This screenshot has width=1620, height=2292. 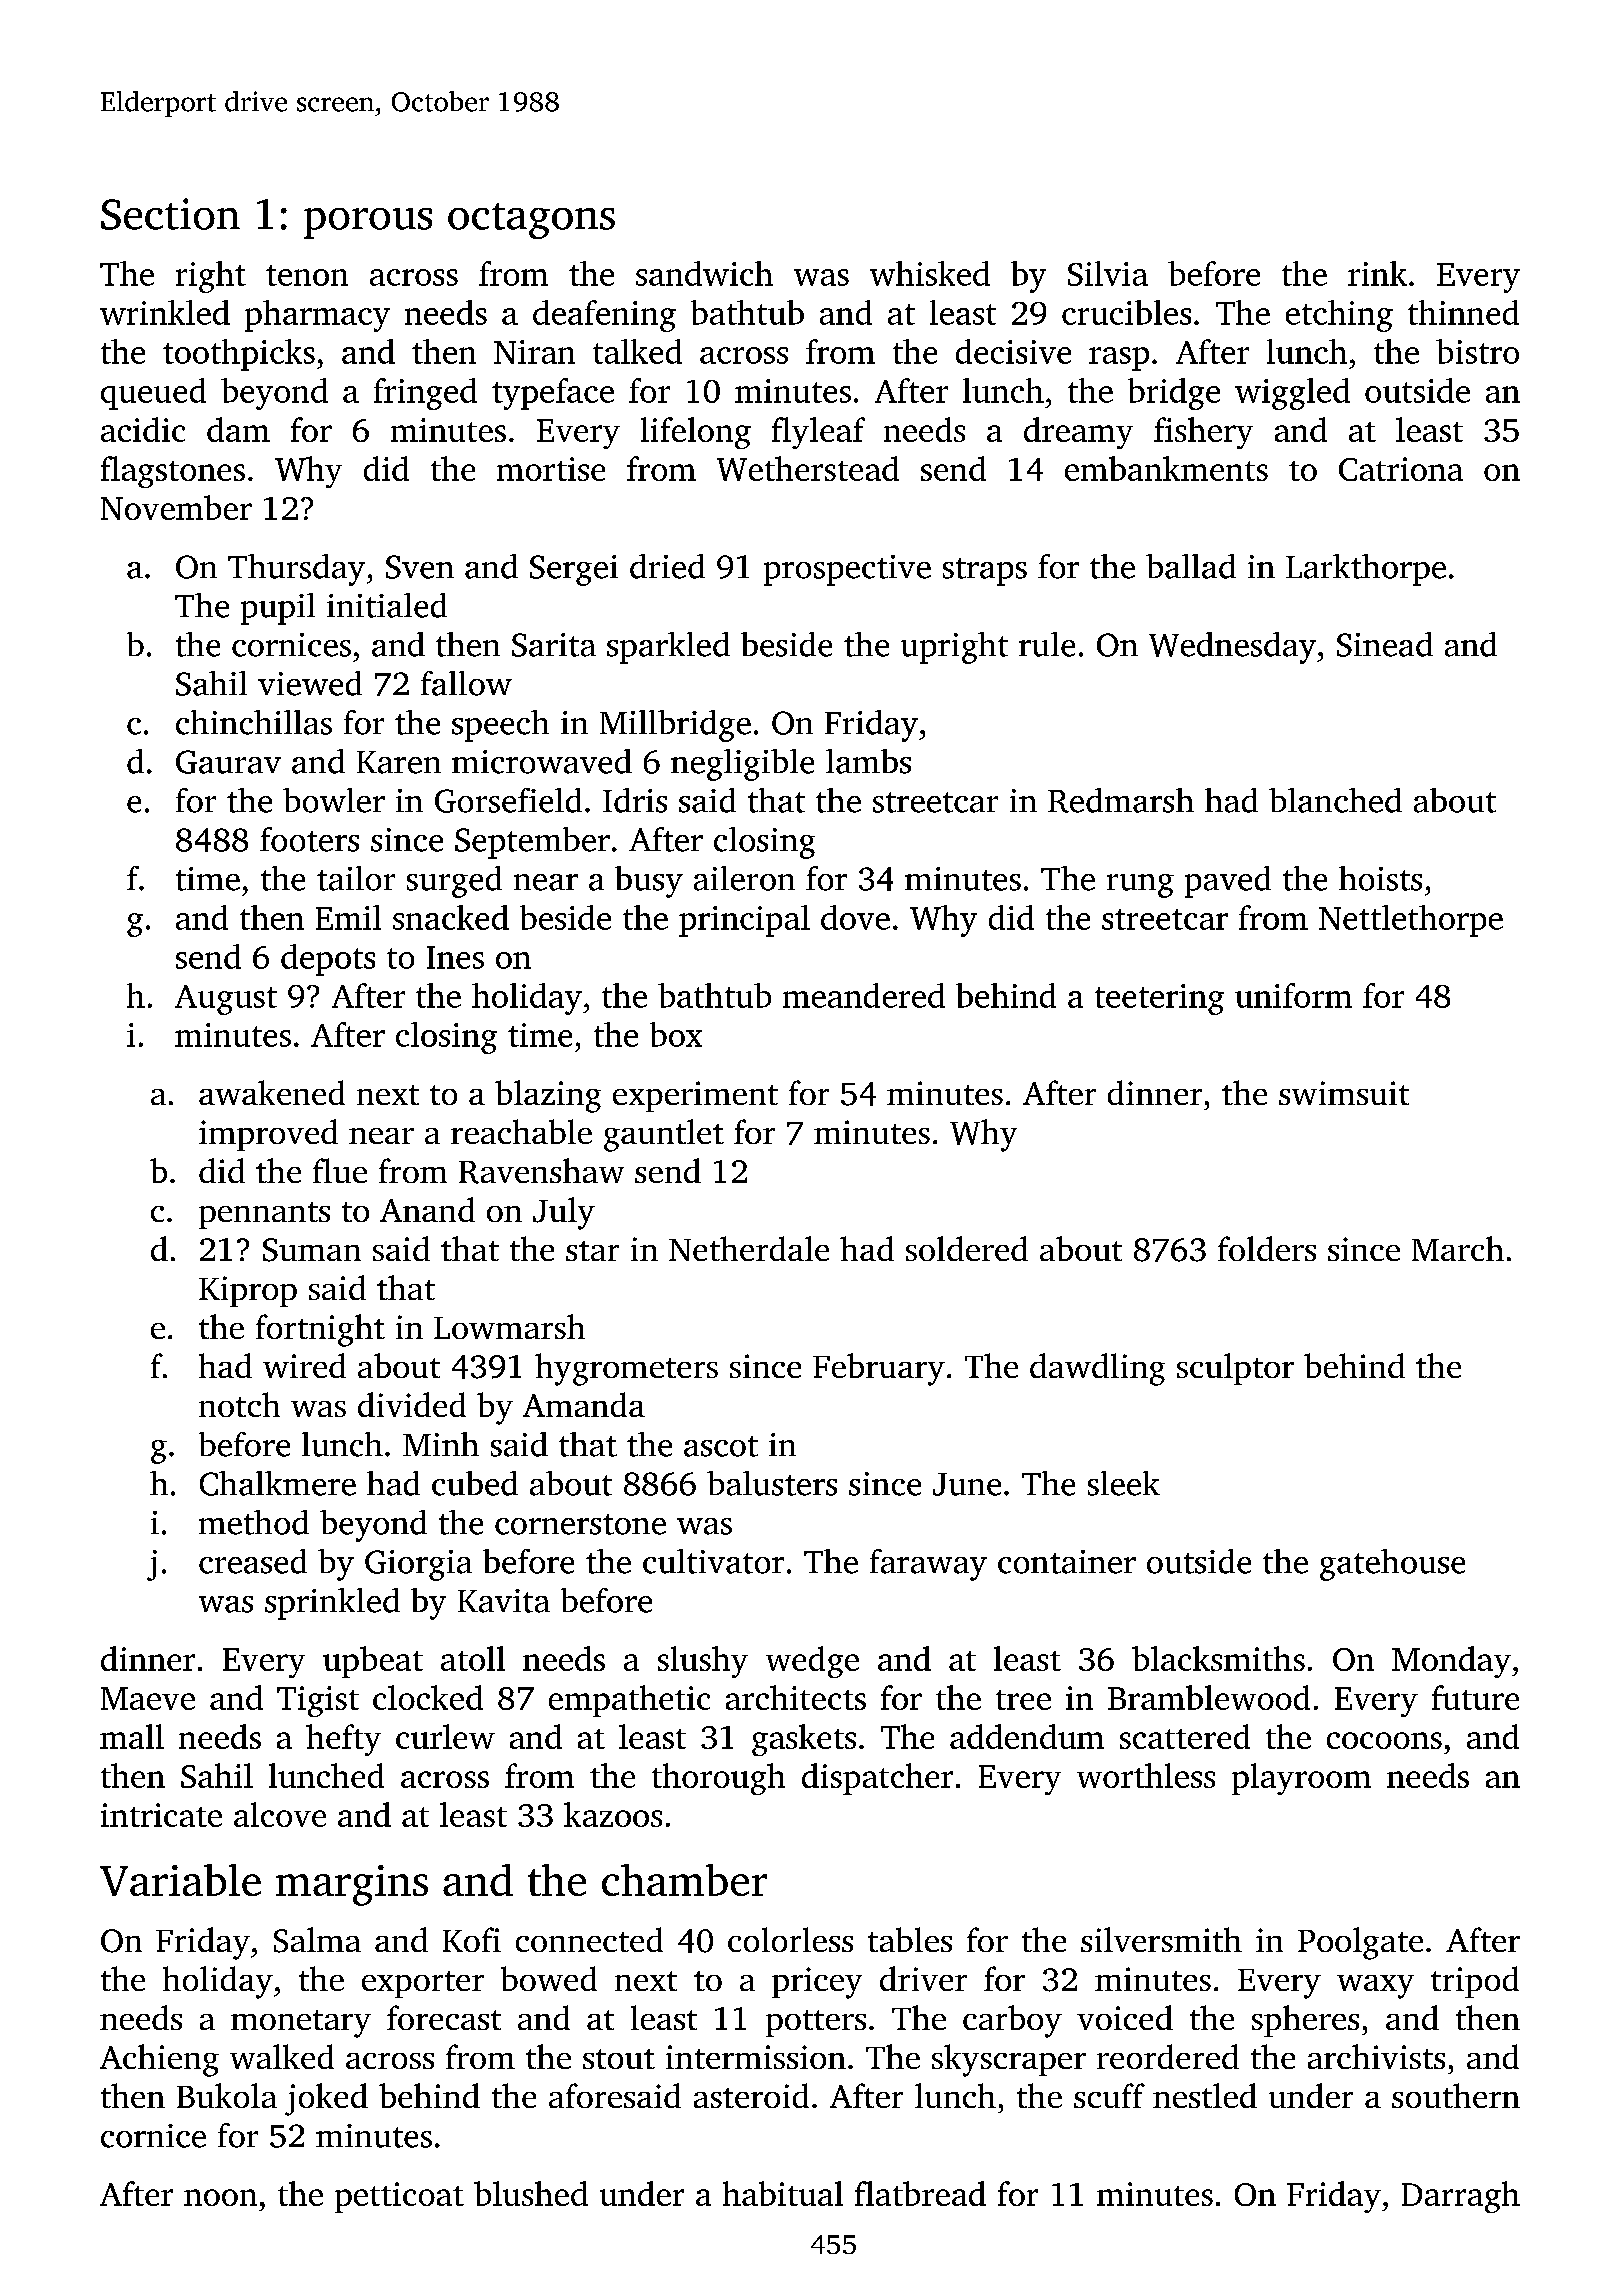 I want to click on fishery, so click(x=1203, y=433).
